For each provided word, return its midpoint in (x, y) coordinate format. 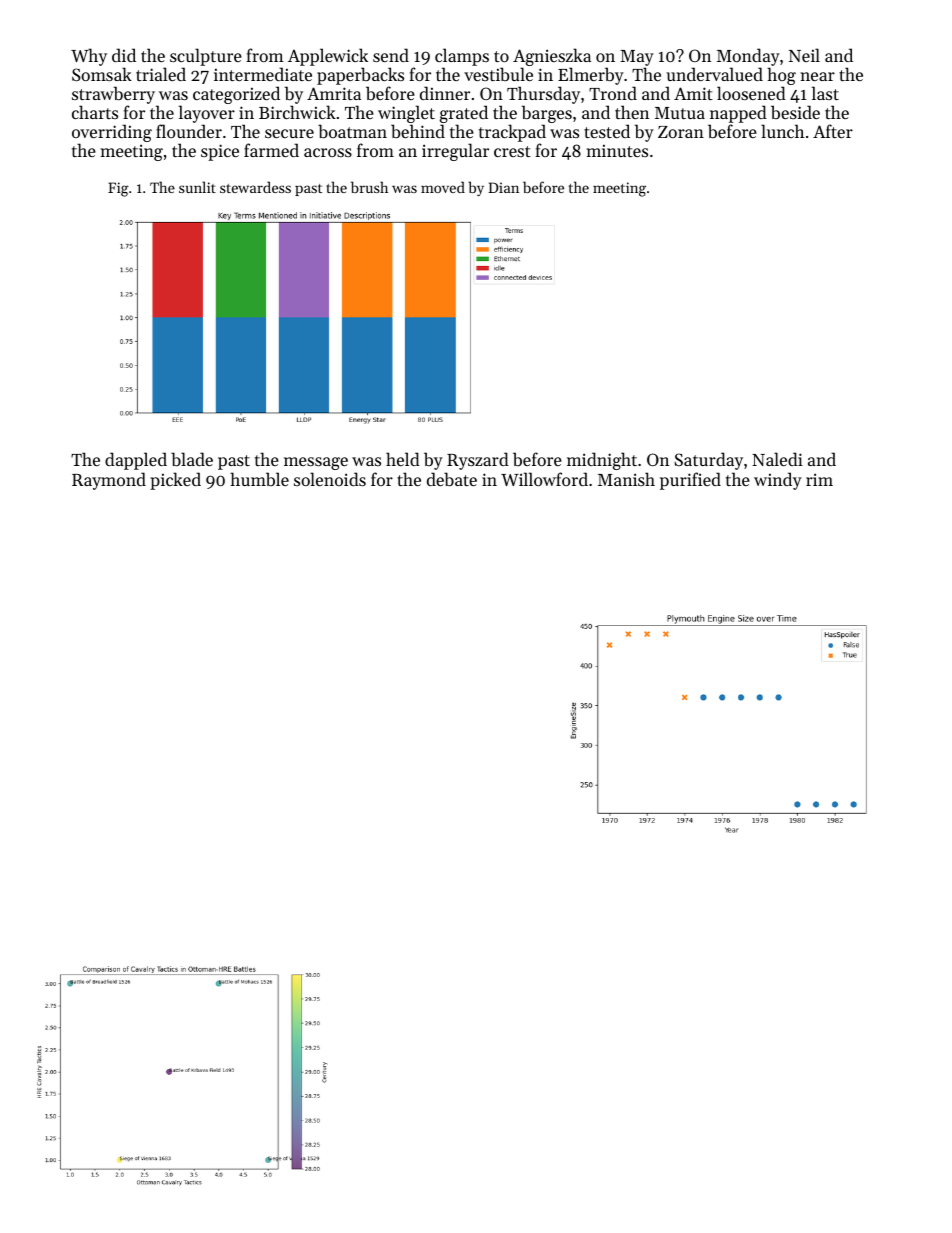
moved (443, 187)
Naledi (777, 459)
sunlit (197, 187)
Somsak (102, 74)
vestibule (498, 74)
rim (819, 479)
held (403, 459)
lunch (782, 131)
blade (192, 459)
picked (175, 481)
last (825, 93)
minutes (617, 150)
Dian (503, 187)
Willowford (544, 479)
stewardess (255, 187)
